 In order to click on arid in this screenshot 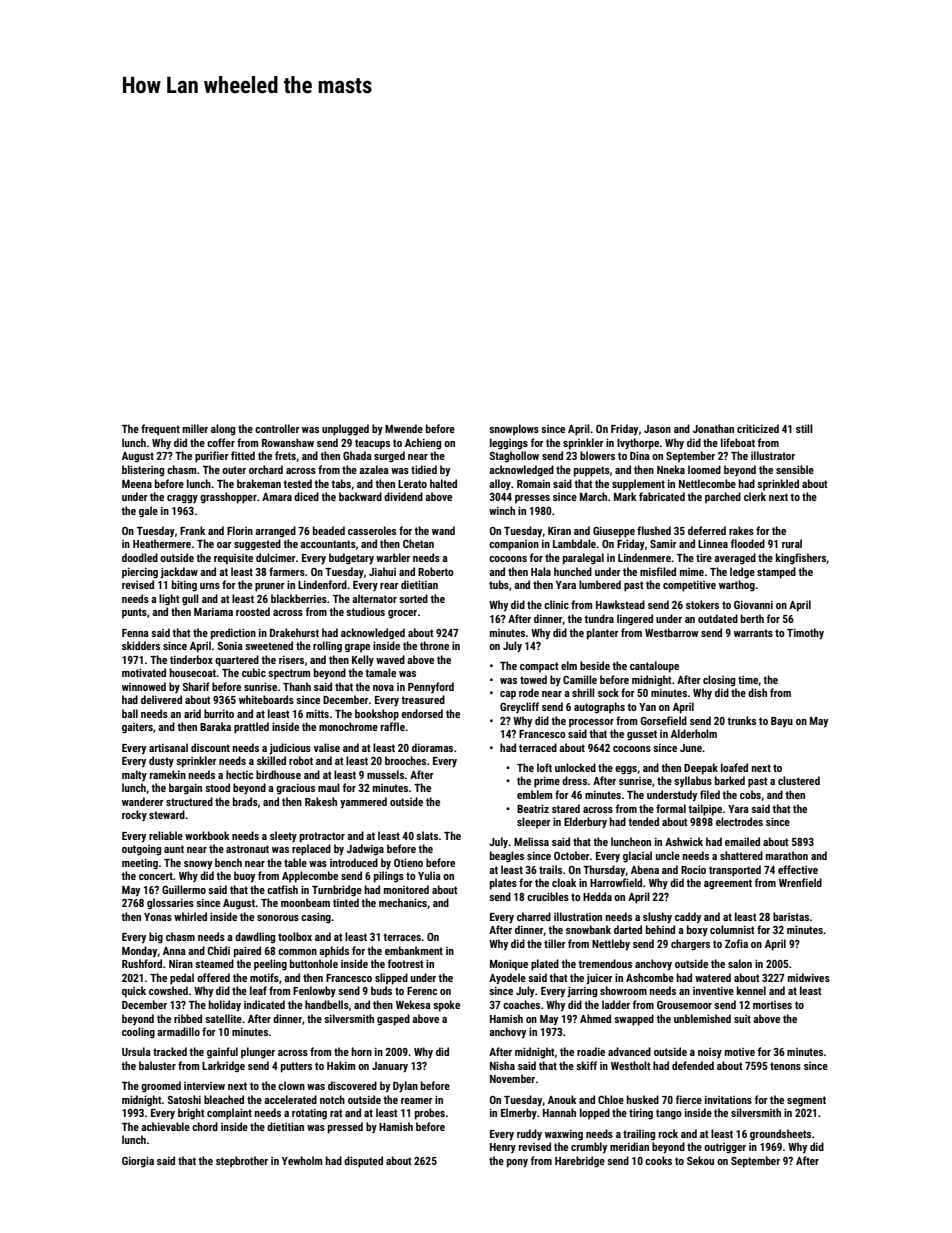, I will do `click(192, 713)`.
